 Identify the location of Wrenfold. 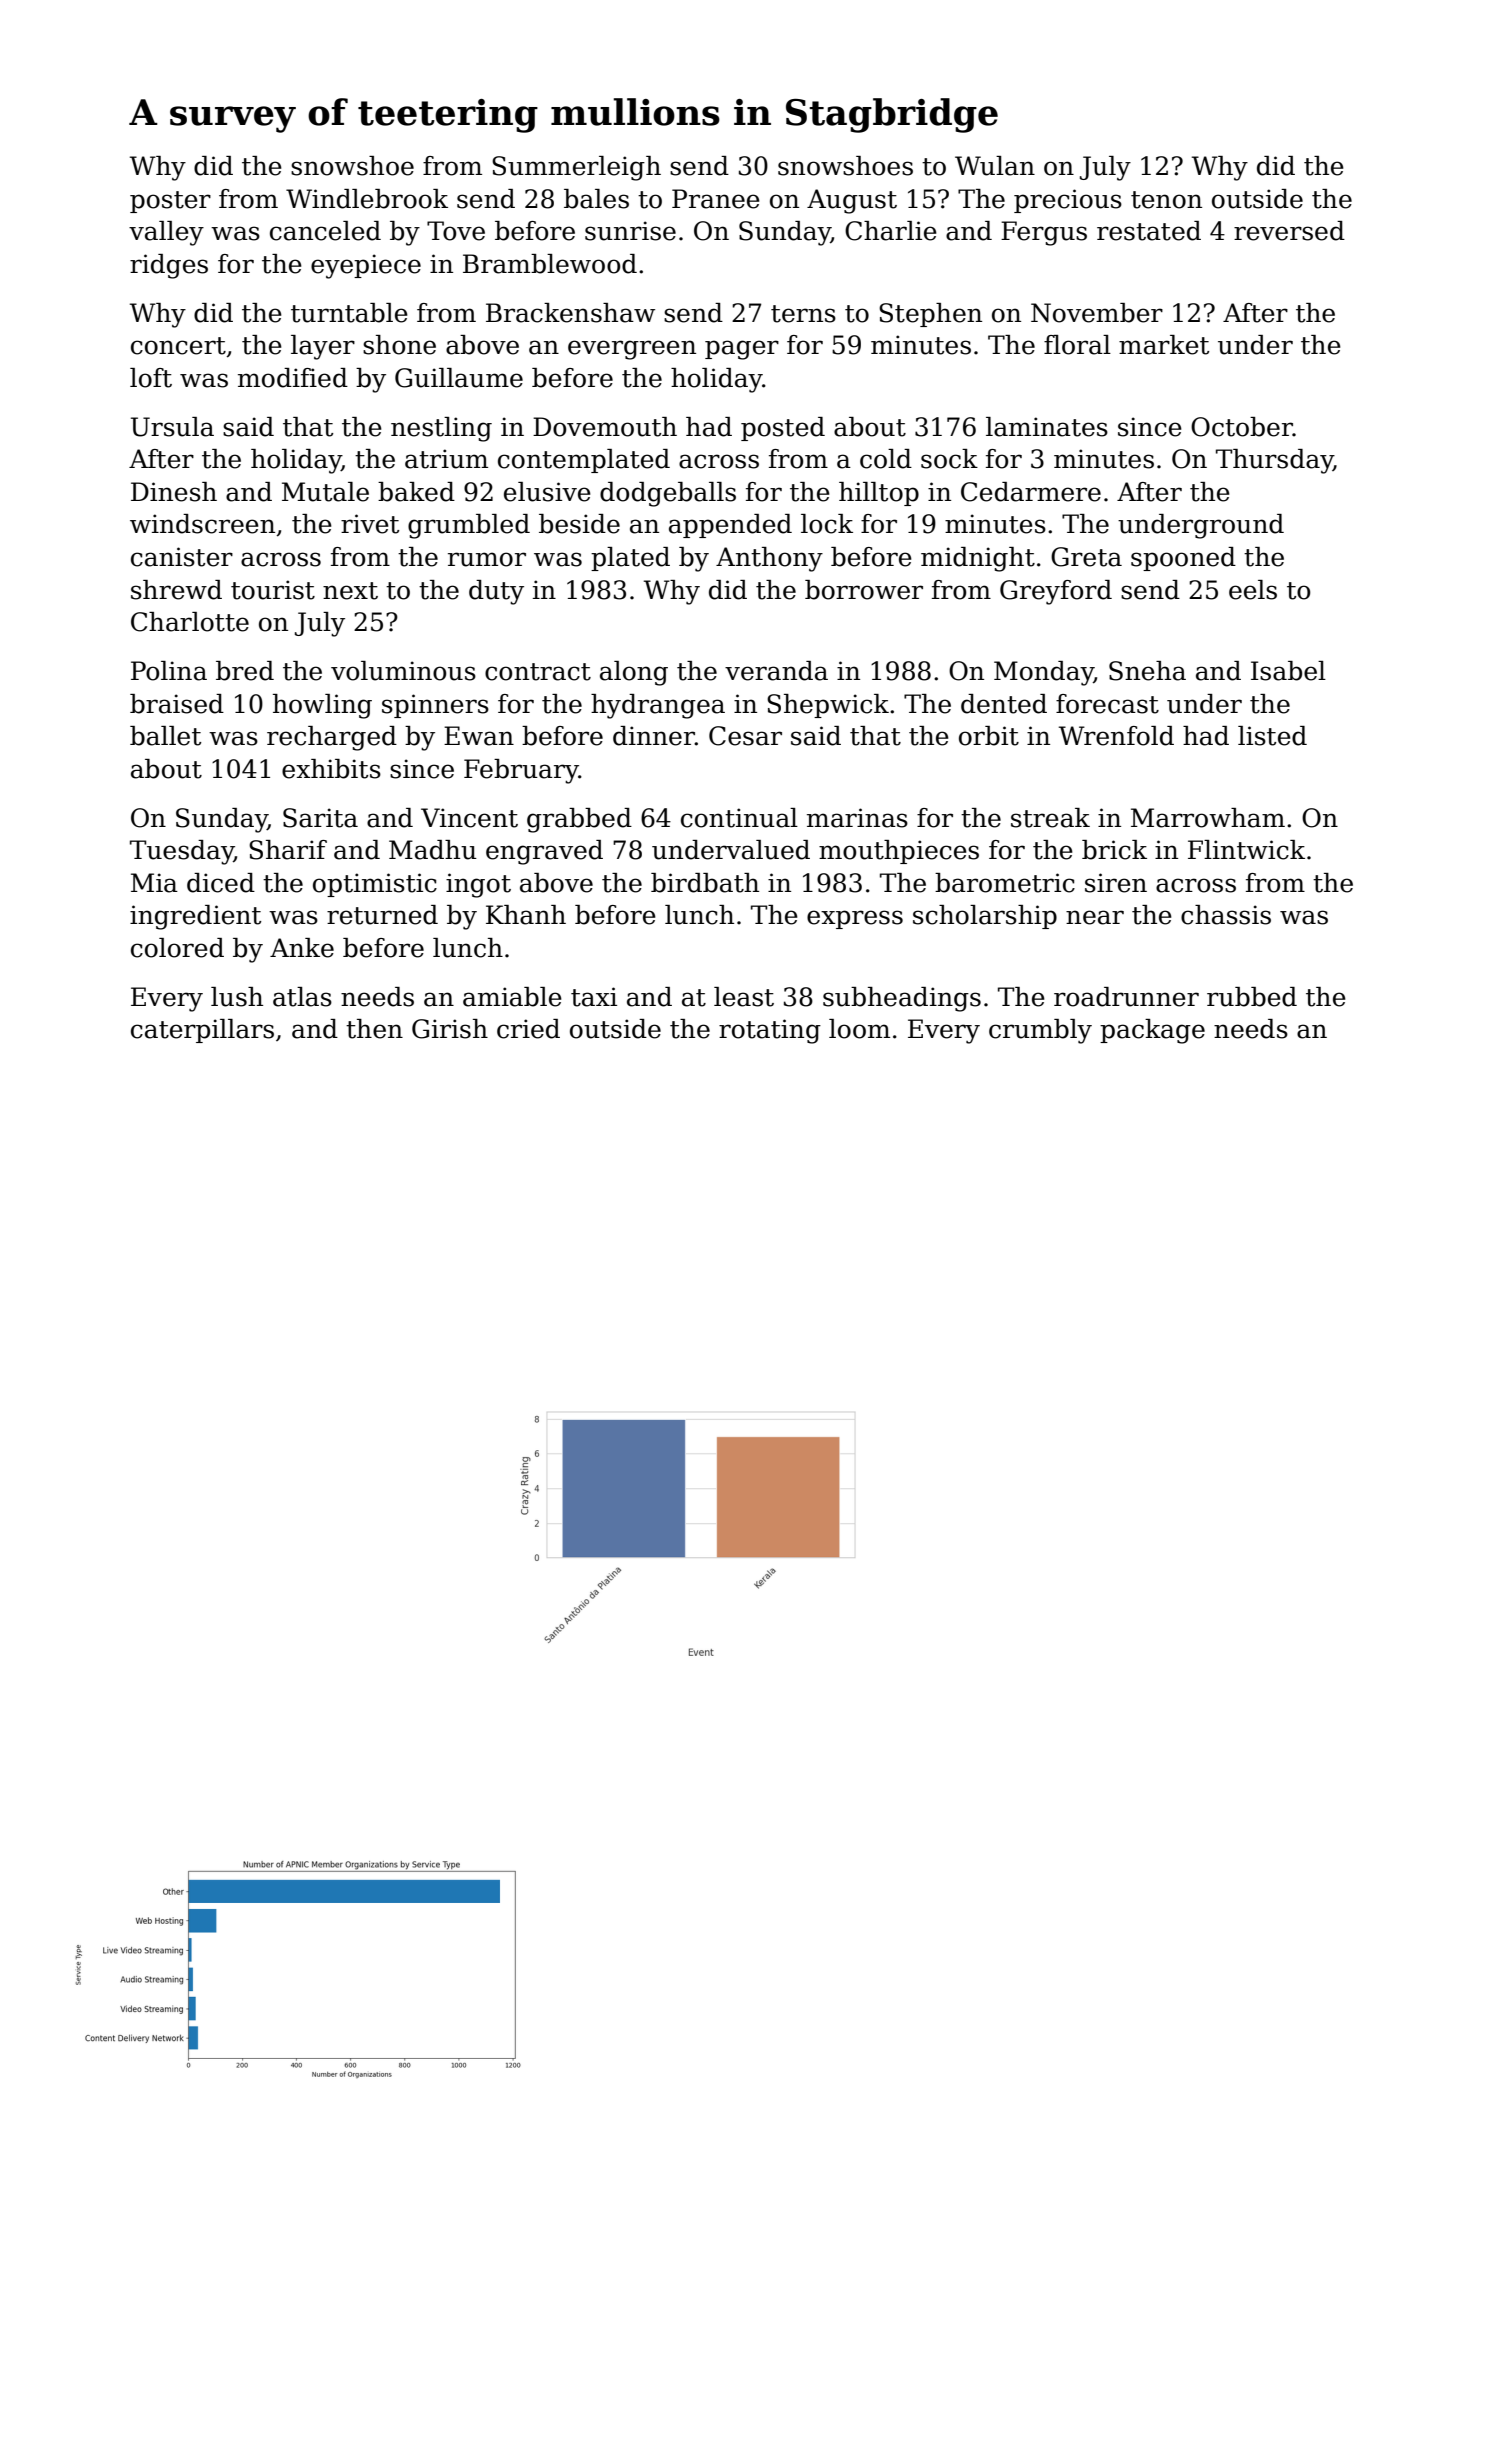
(1116, 736).
